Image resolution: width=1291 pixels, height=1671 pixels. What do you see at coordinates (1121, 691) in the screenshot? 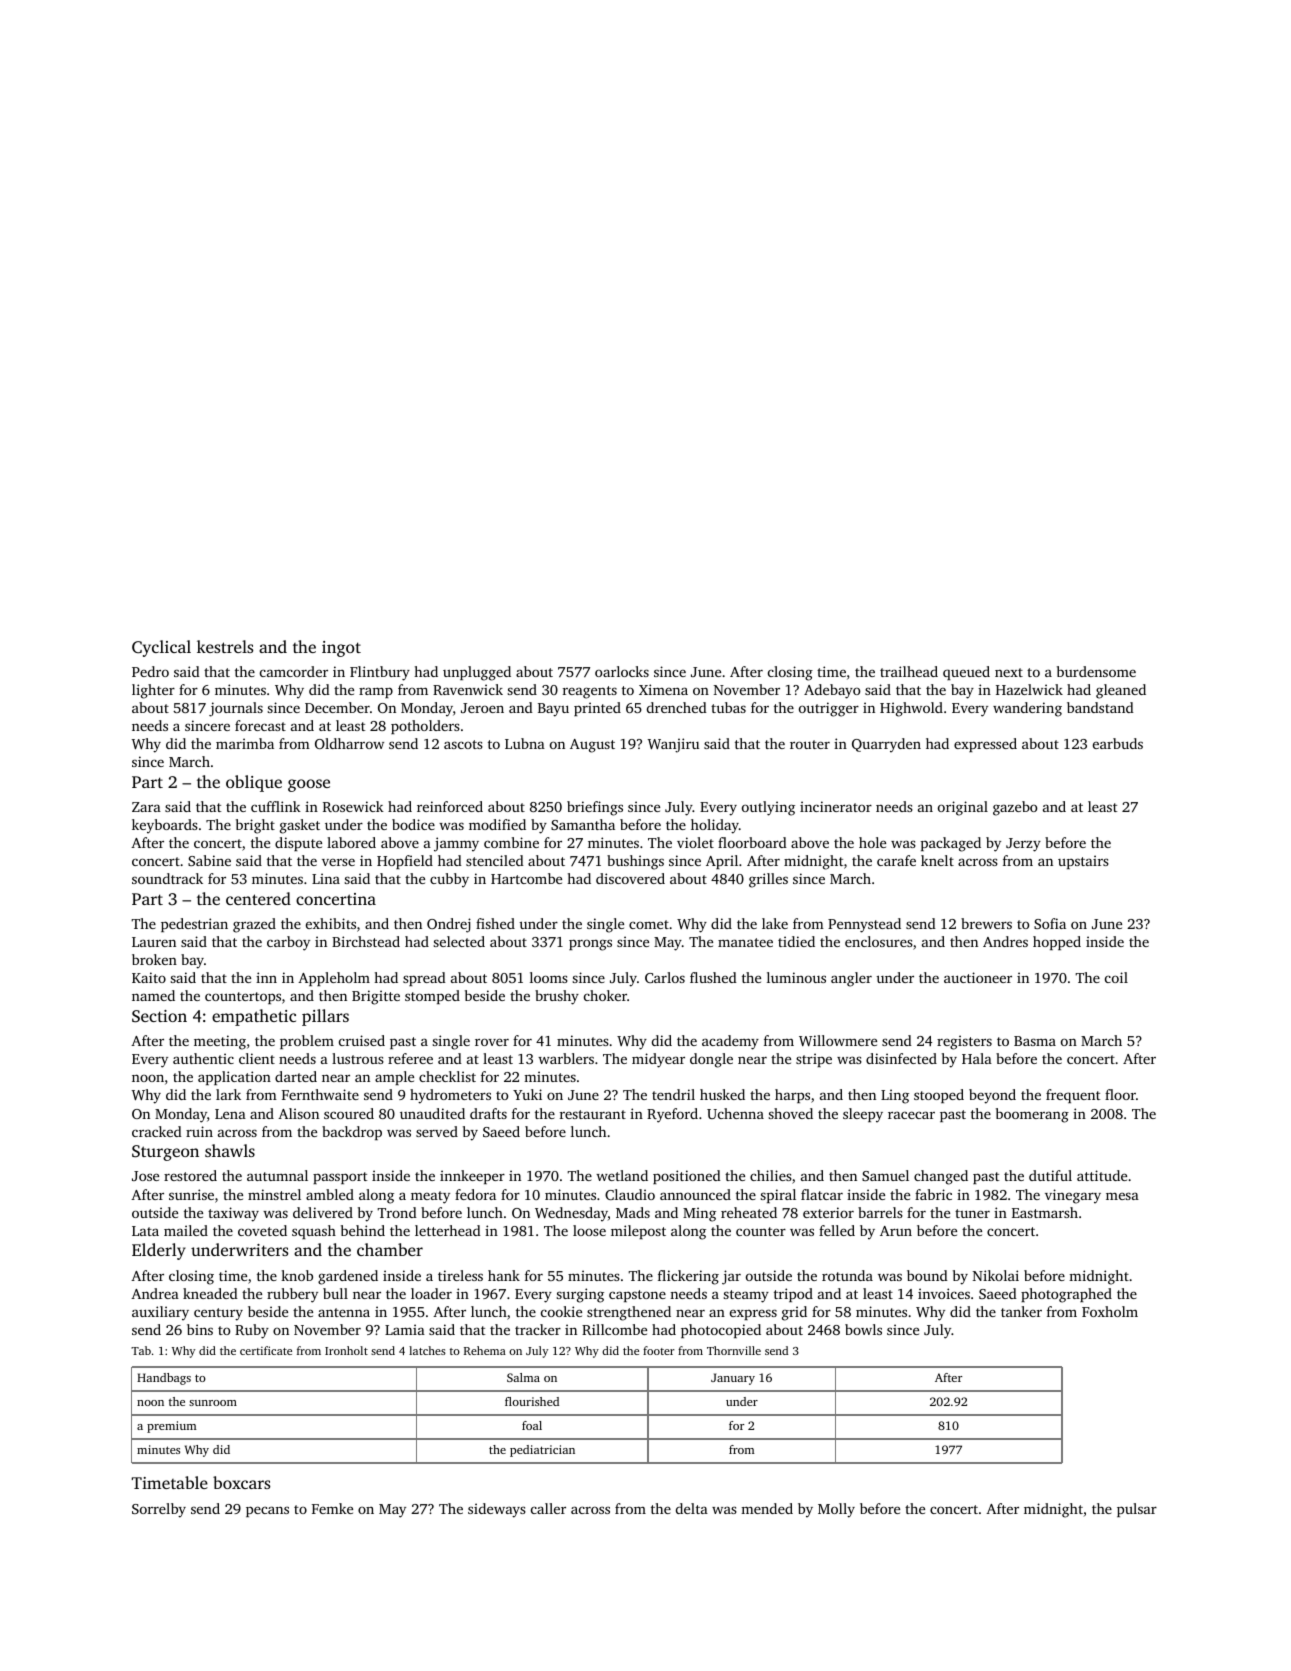
I see `gleaned` at bounding box center [1121, 691].
